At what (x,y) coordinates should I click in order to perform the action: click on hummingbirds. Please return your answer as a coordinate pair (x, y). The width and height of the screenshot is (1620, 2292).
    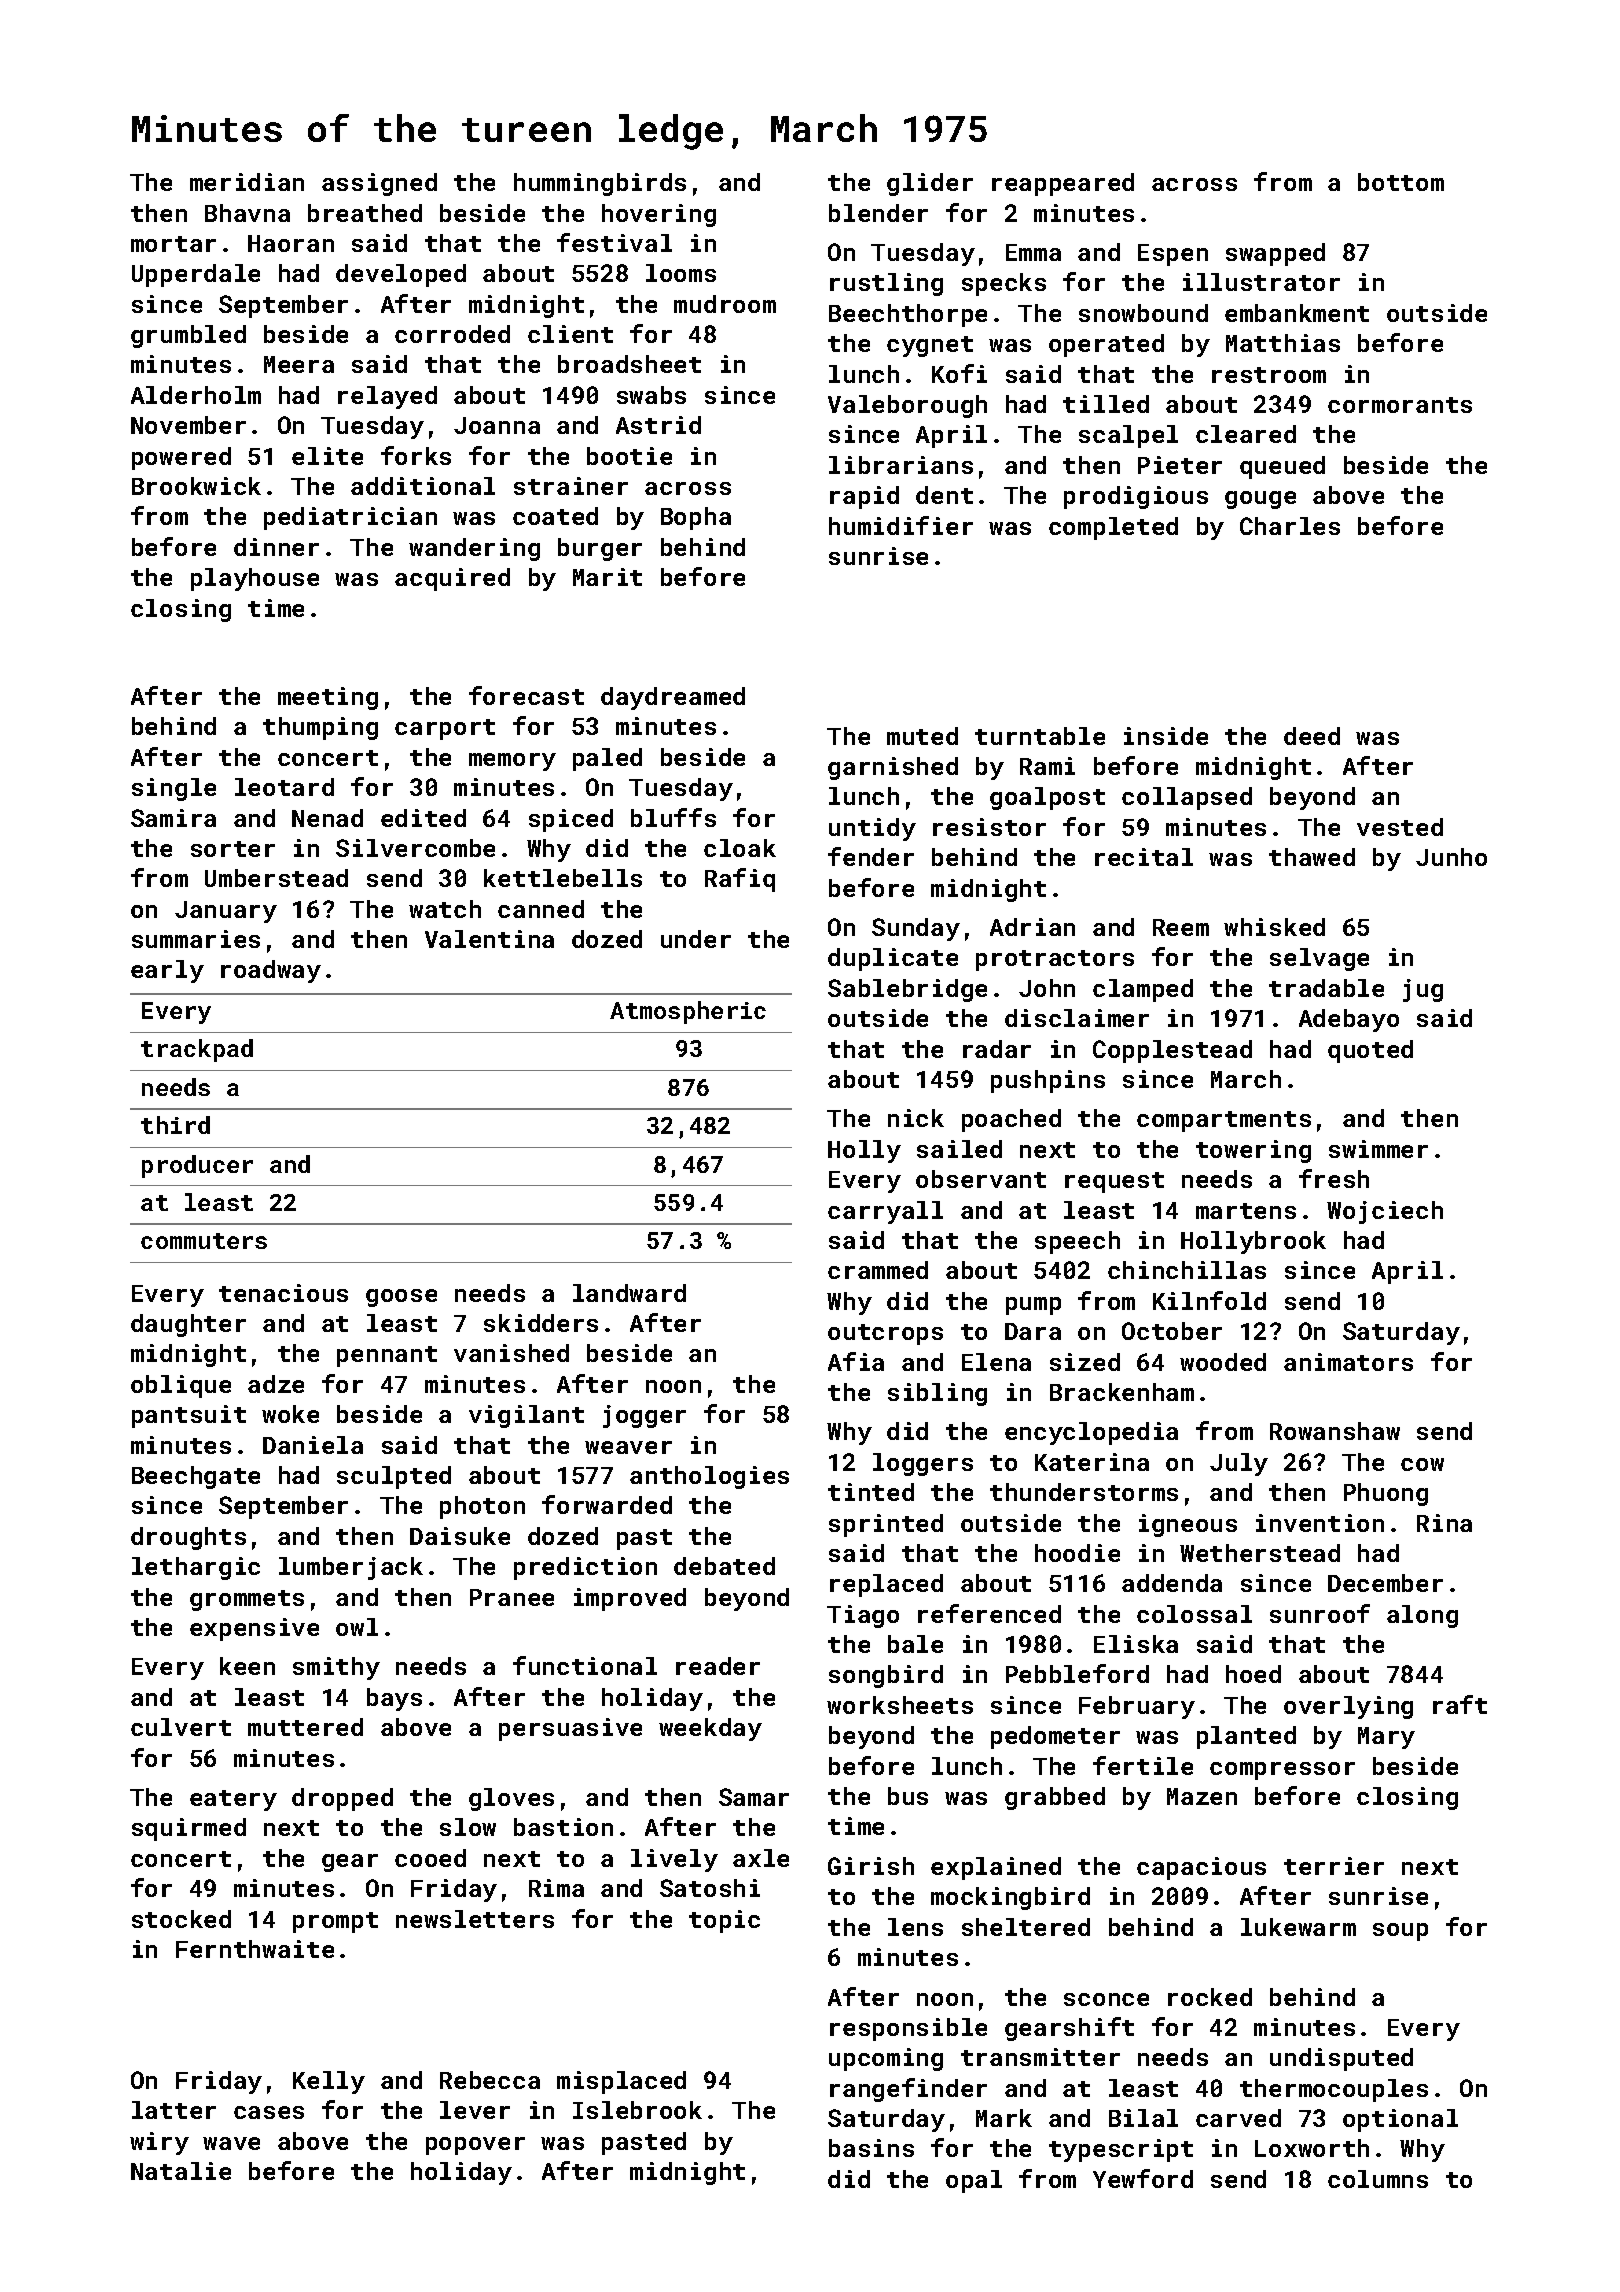
    Looking at the image, I should click on (600, 184).
